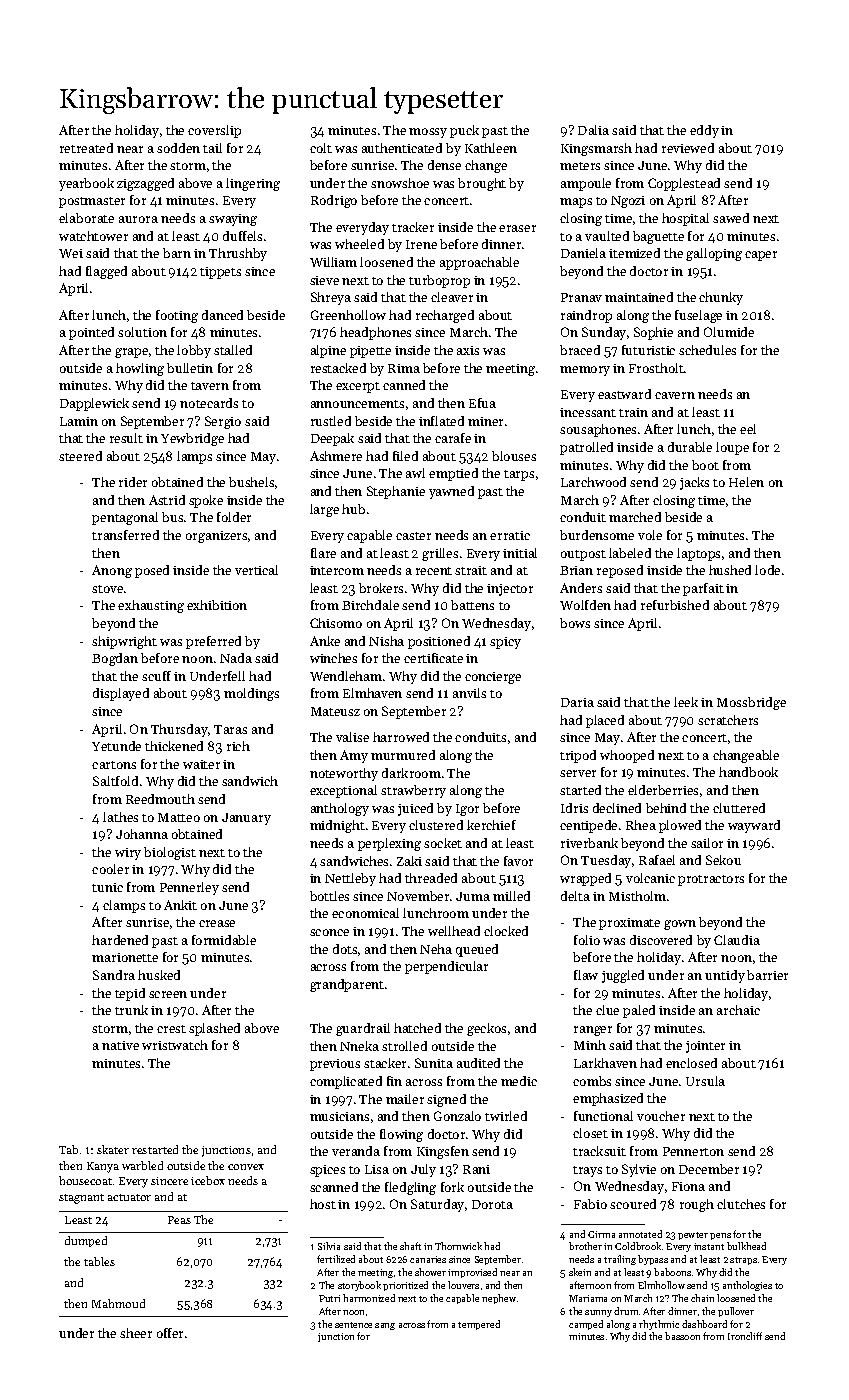 The width and height of the page is (849, 1400). Describe the element at coordinates (491, 148) in the page. I see `Kathleen` at that location.
